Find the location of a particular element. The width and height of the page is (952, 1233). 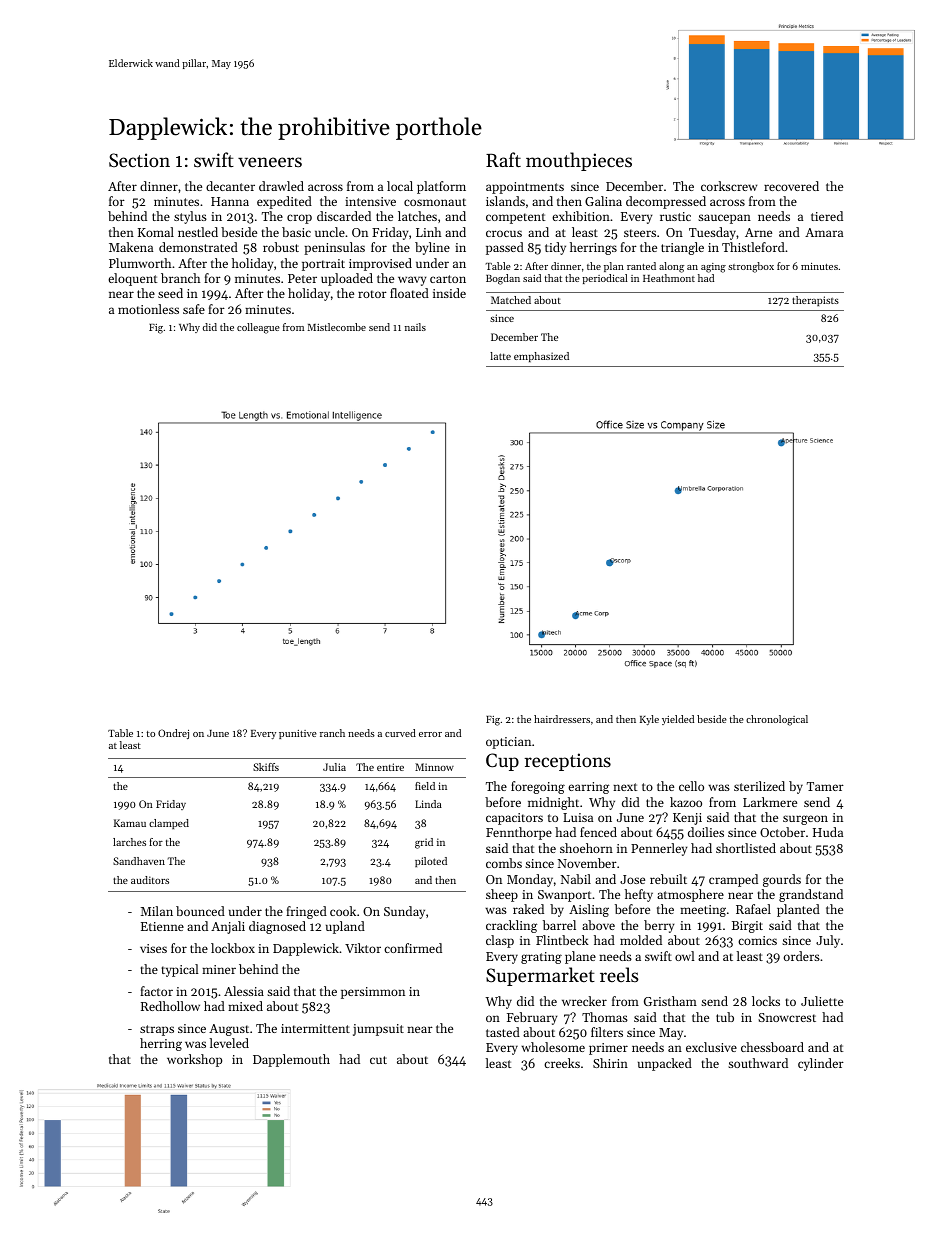

Komal is located at coordinates (156, 232).
